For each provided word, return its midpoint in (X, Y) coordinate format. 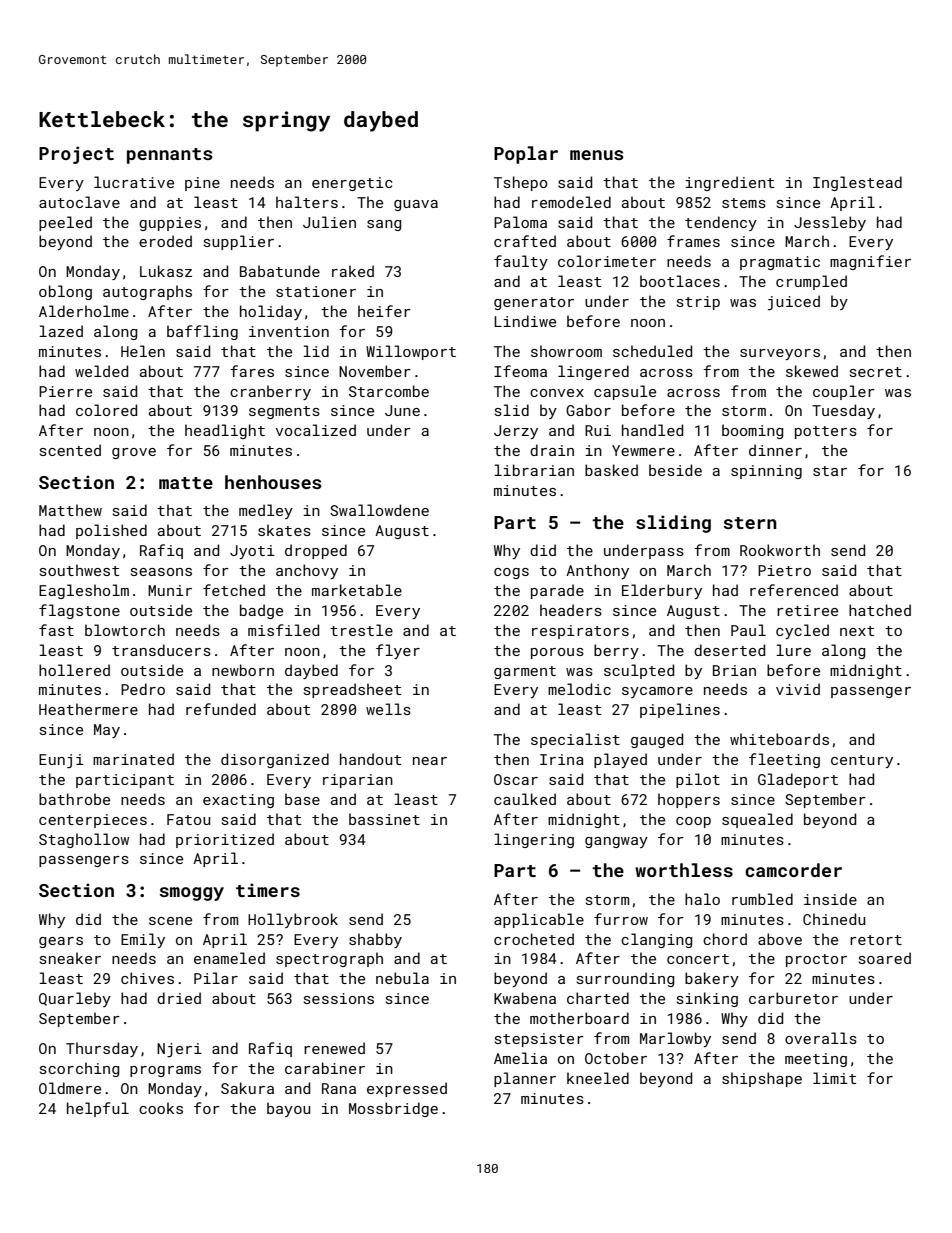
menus (597, 155)
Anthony (597, 571)
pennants (170, 156)
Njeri (179, 1050)
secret (876, 372)
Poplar (526, 155)
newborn (243, 670)
